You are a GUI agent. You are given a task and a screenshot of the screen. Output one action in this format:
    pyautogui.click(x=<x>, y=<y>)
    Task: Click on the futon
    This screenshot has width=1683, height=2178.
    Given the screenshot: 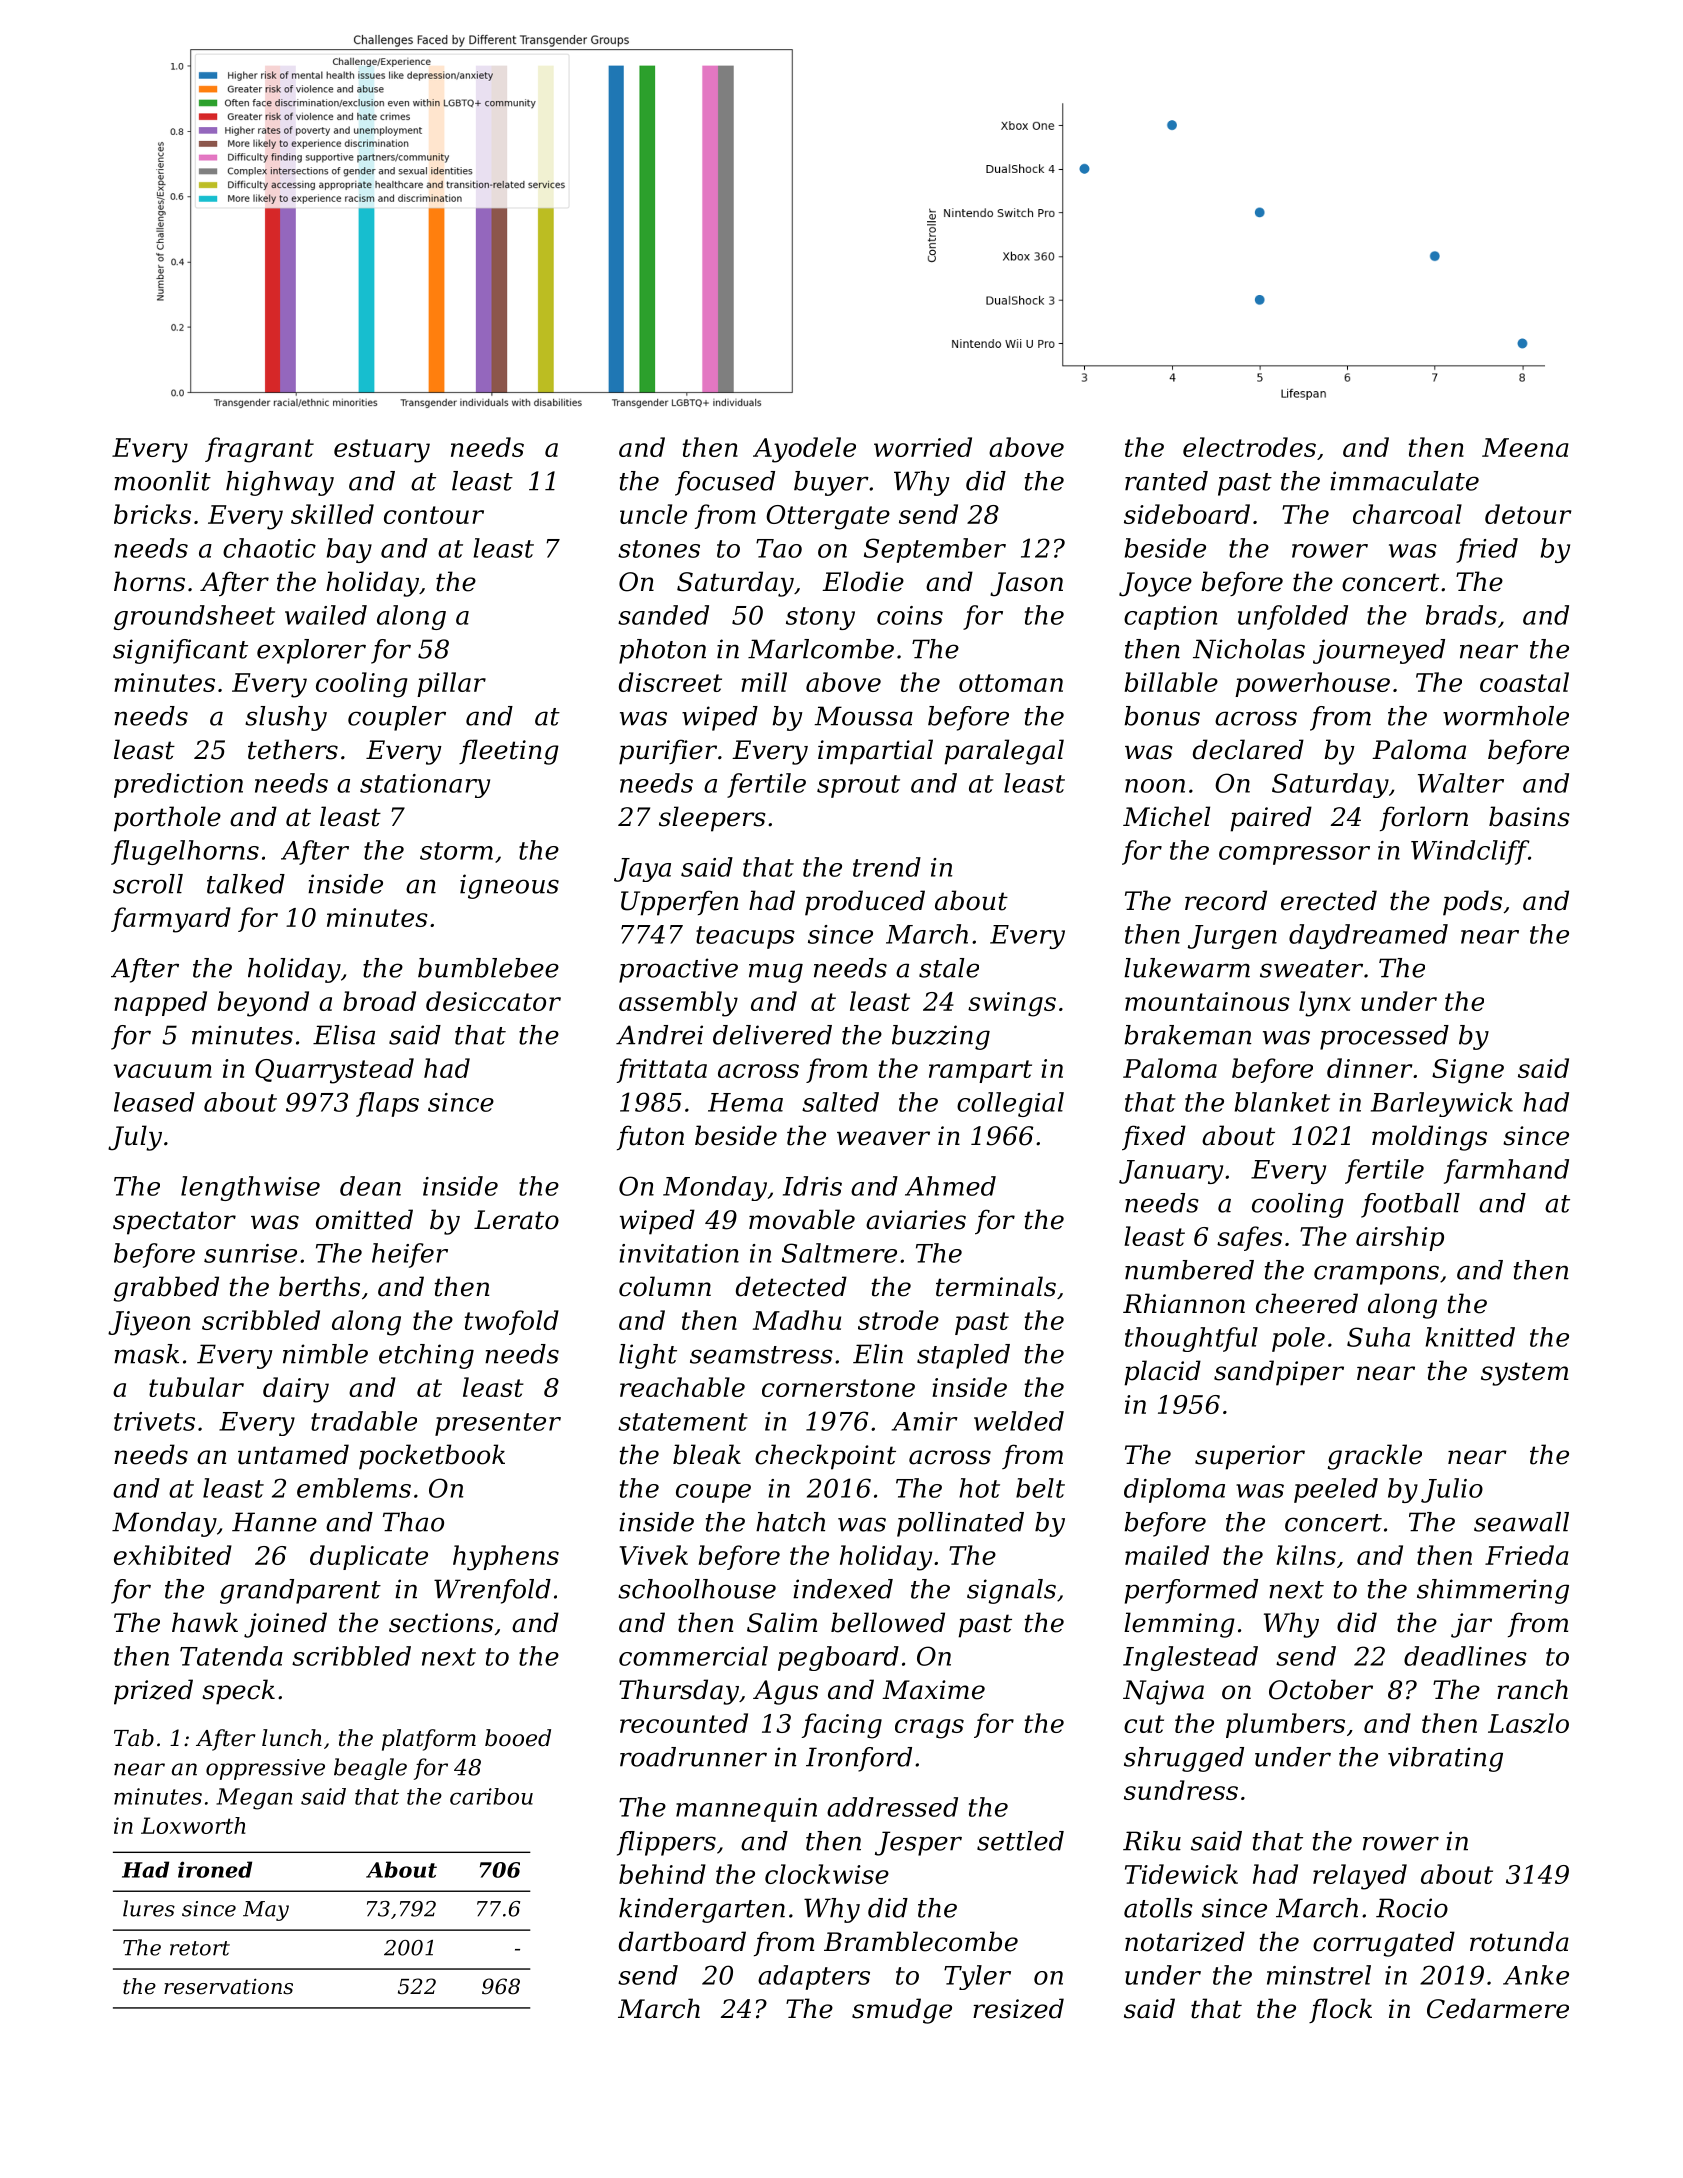 What is the action you would take?
    pyautogui.click(x=650, y=1137)
